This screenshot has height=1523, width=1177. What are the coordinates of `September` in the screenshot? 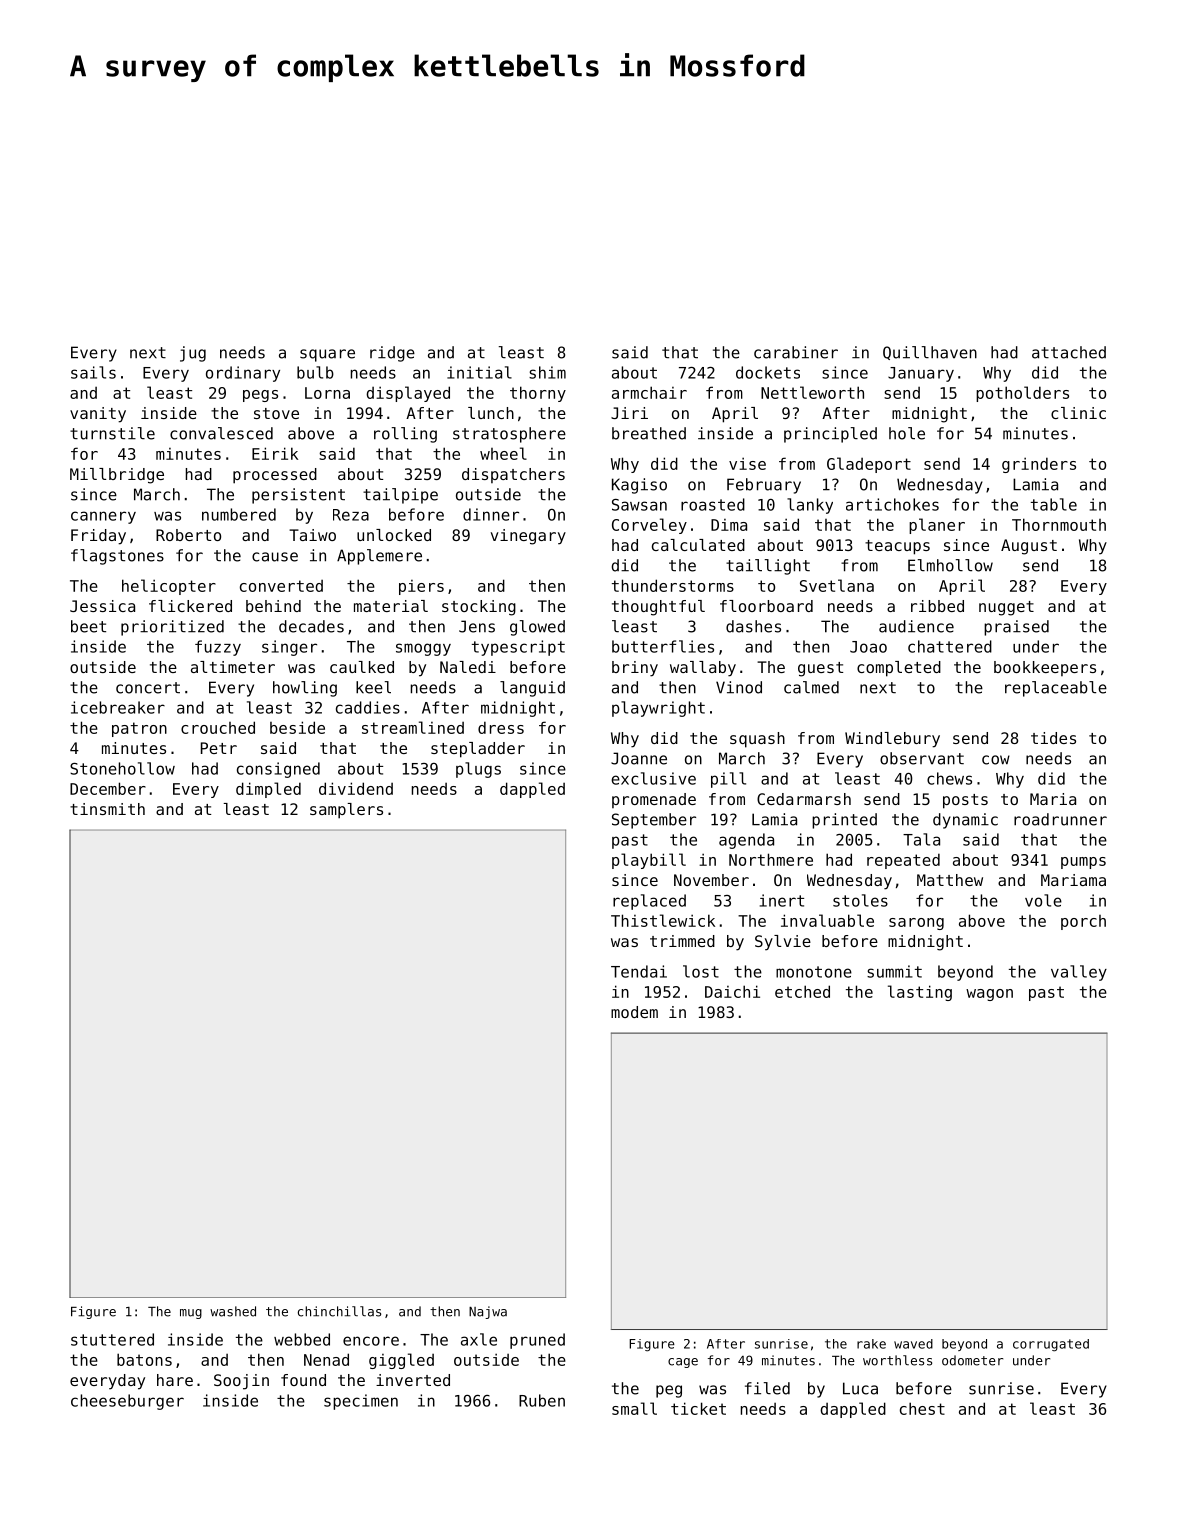 It's located at (654, 821).
